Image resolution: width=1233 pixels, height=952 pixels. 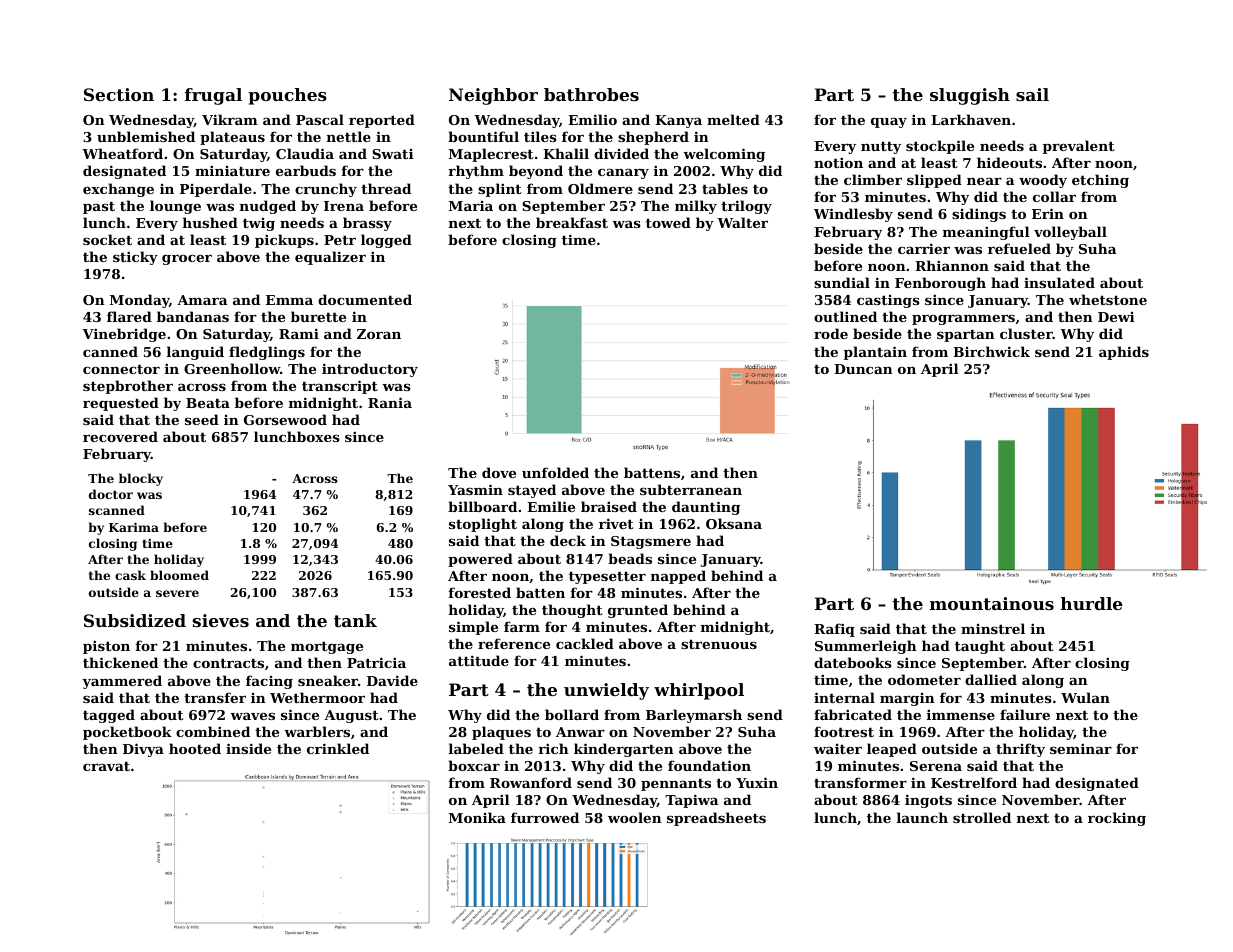 What do you see at coordinates (1124, 353) in the image?
I see `aphids` at bounding box center [1124, 353].
